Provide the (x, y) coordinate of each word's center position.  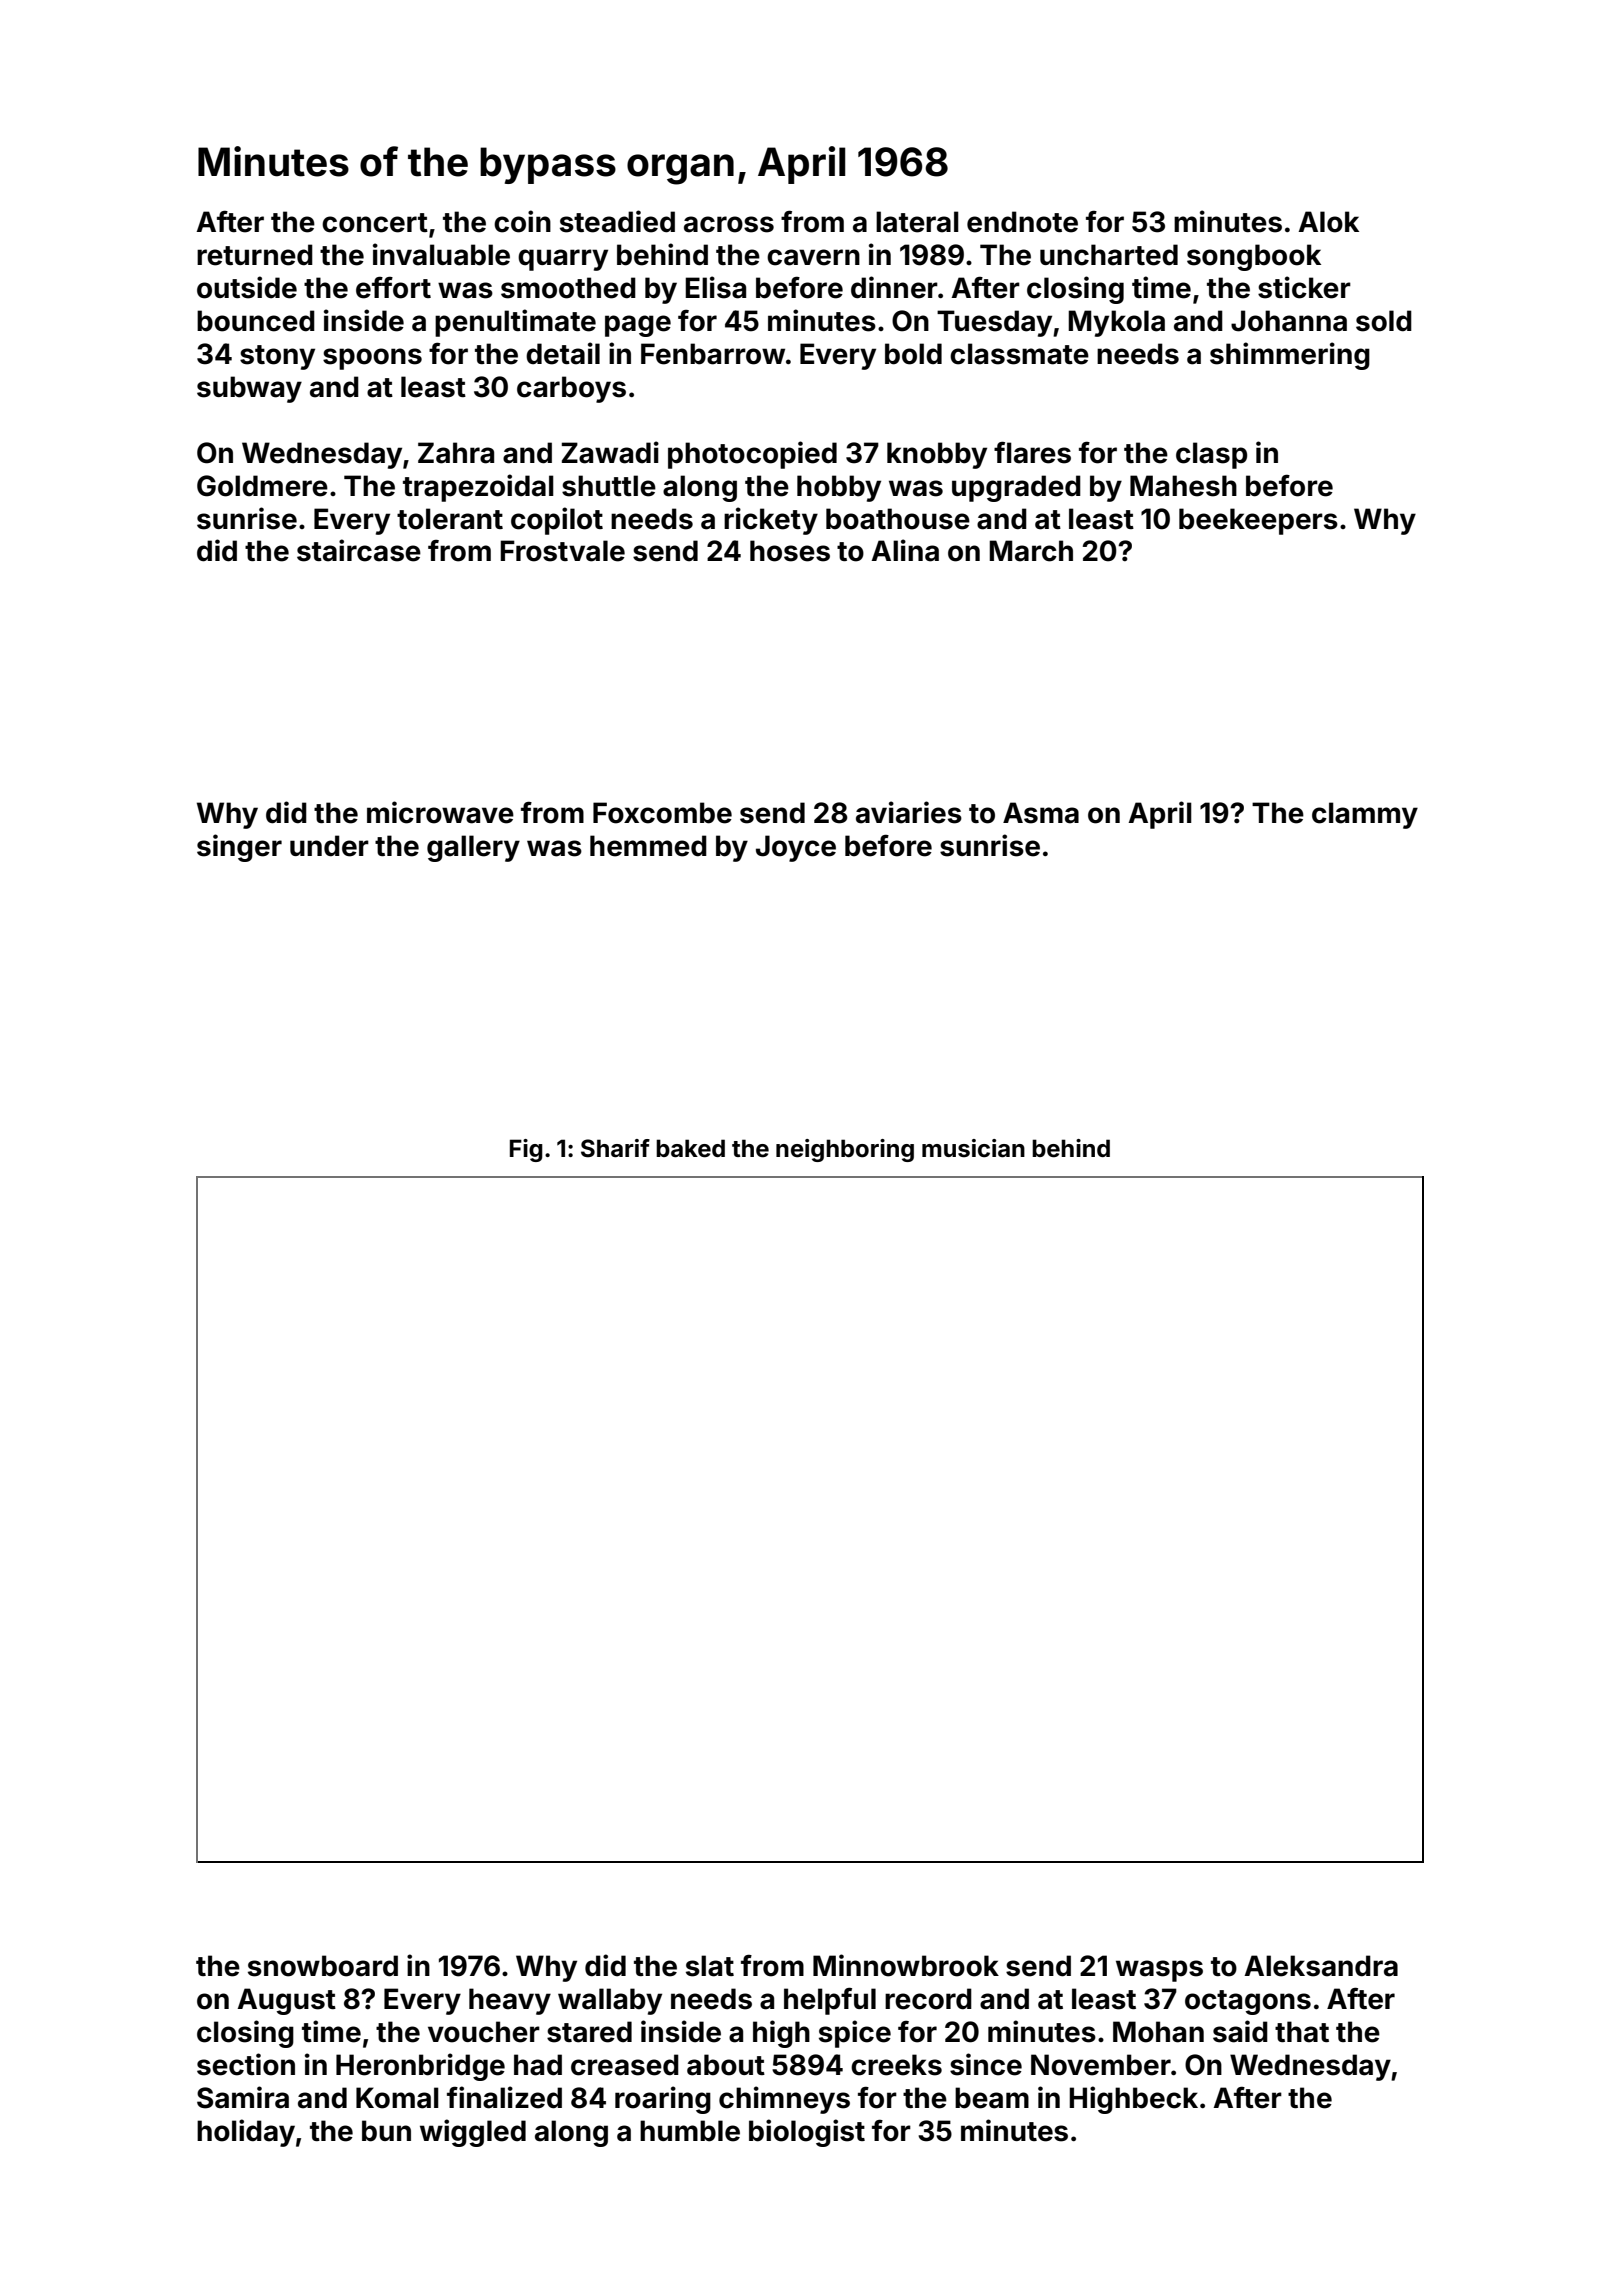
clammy (1365, 815)
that (1302, 2032)
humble (690, 2131)
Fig (526, 1150)
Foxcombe (662, 813)
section (246, 2064)
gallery (473, 848)
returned (255, 255)
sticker (1304, 287)
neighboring (845, 1150)
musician (973, 1148)
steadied (617, 221)
